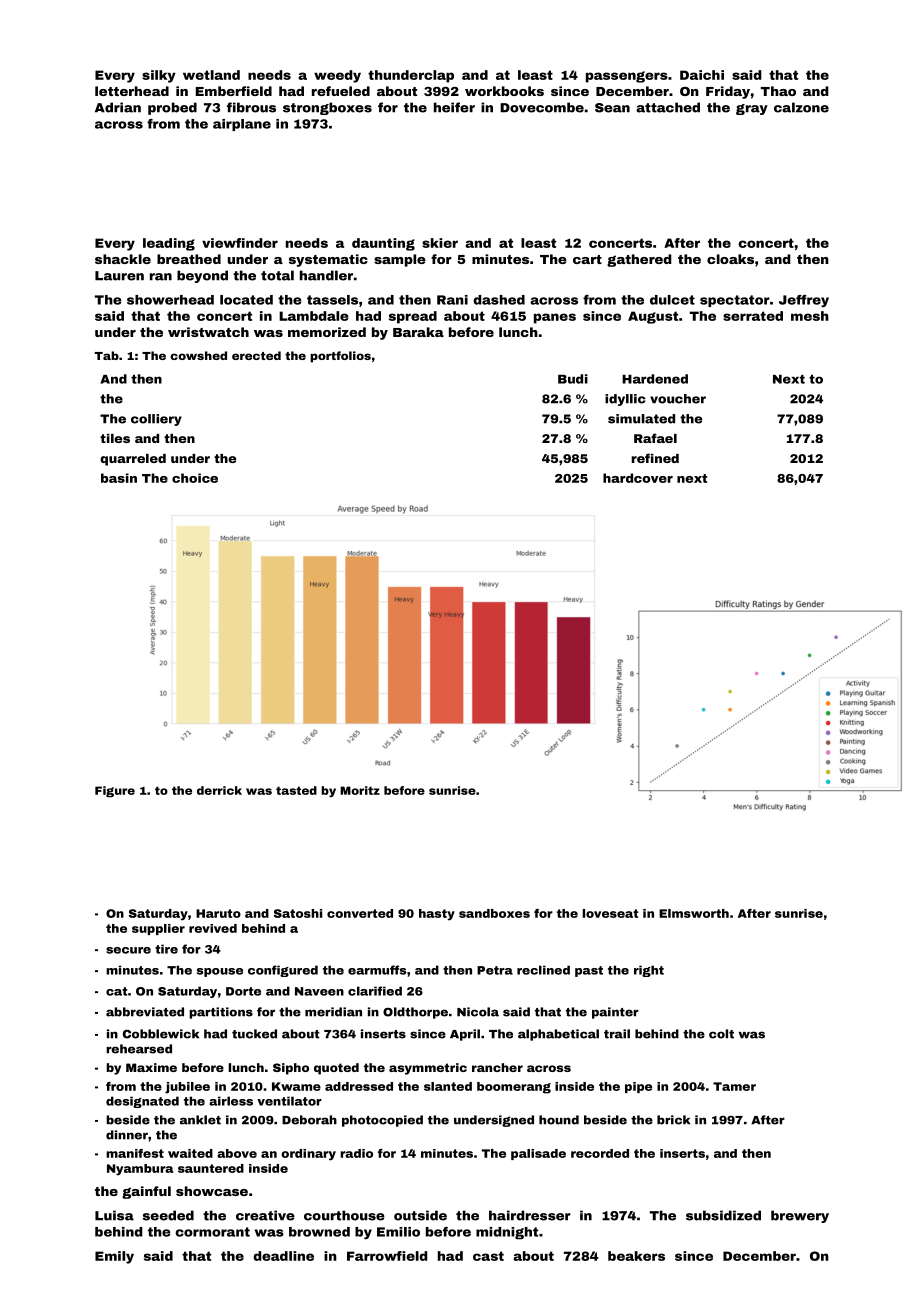 The height and width of the screenshot is (1308, 924). Describe the element at coordinates (494, 913) in the screenshot. I see `sandboxes` at that location.
